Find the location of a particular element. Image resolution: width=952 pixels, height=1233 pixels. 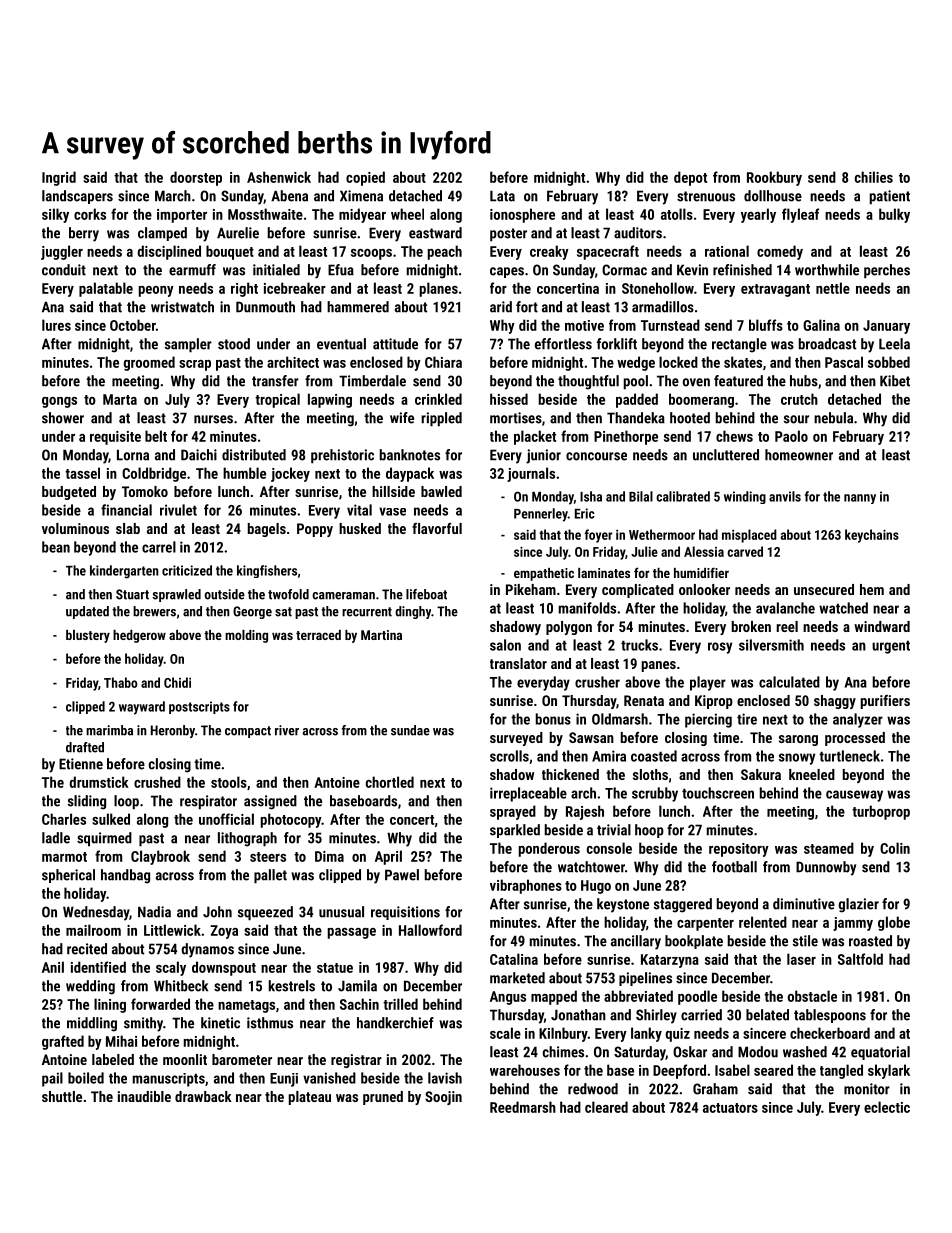

banknotes is located at coordinates (410, 455).
